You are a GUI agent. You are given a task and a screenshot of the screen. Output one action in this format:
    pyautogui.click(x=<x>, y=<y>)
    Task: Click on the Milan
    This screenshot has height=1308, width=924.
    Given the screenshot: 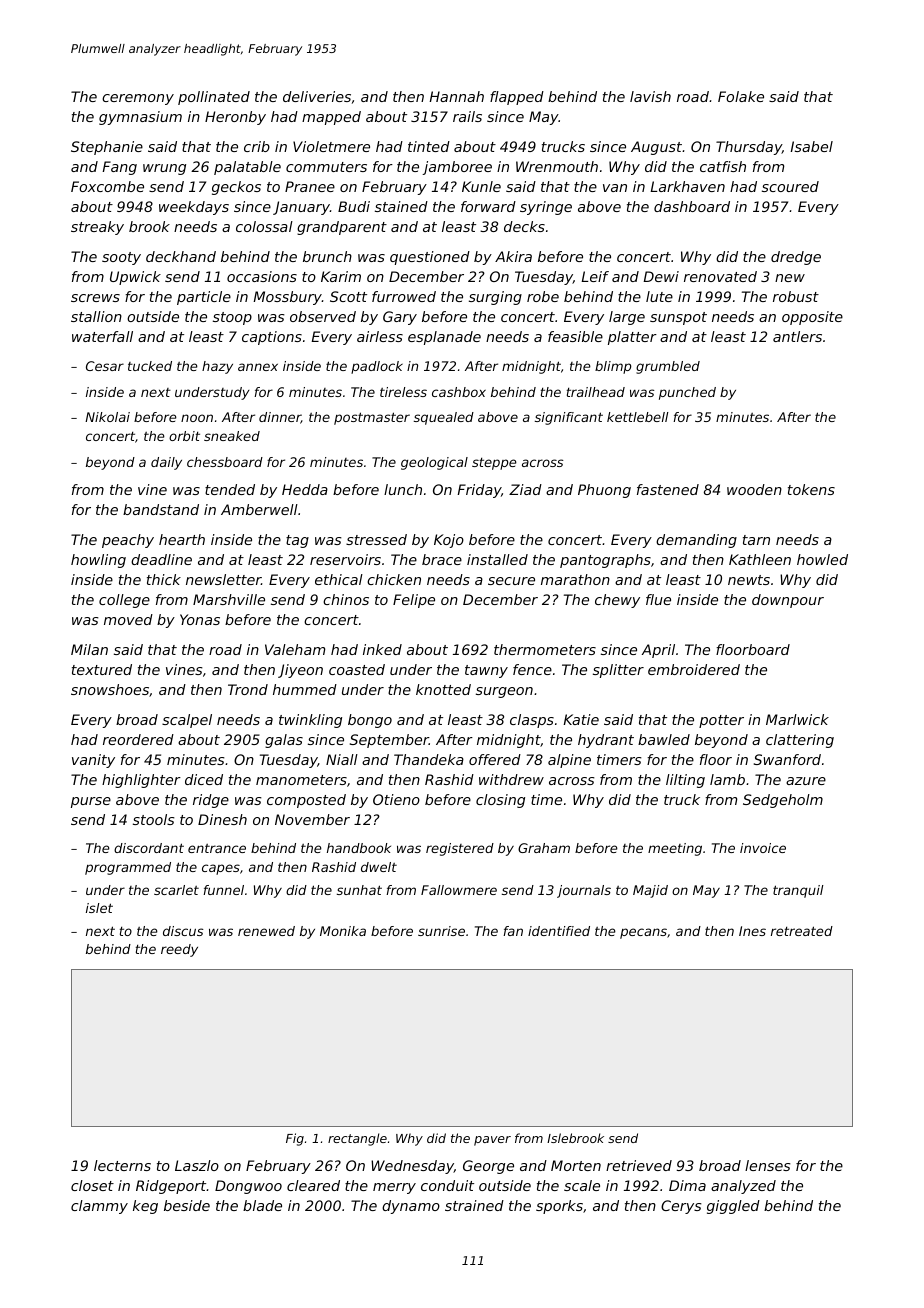 What is the action you would take?
    pyautogui.click(x=89, y=649)
